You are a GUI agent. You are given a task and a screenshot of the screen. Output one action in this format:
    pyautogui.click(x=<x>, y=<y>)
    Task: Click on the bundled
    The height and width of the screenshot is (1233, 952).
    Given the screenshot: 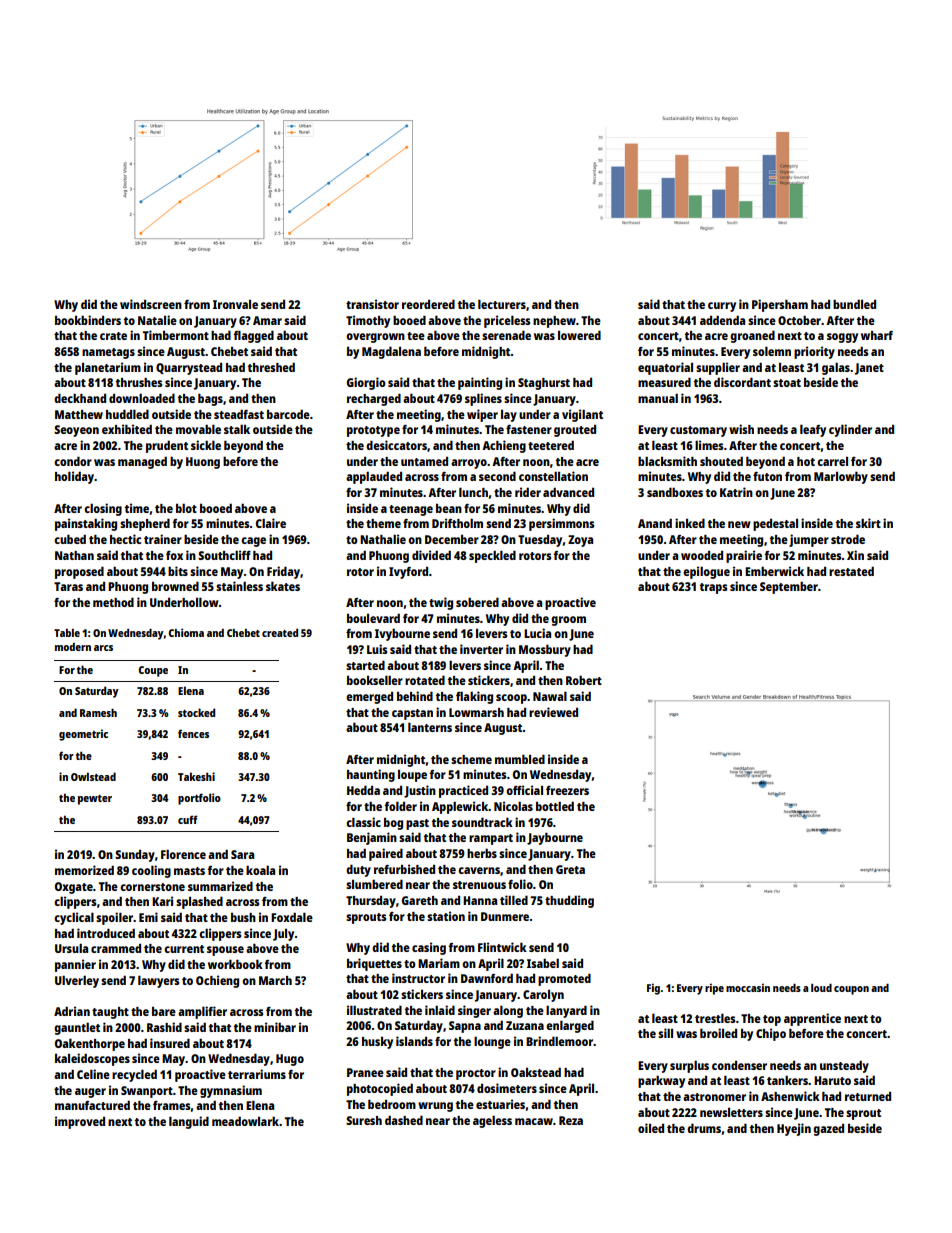 What is the action you would take?
    pyautogui.click(x=854, y=304)
